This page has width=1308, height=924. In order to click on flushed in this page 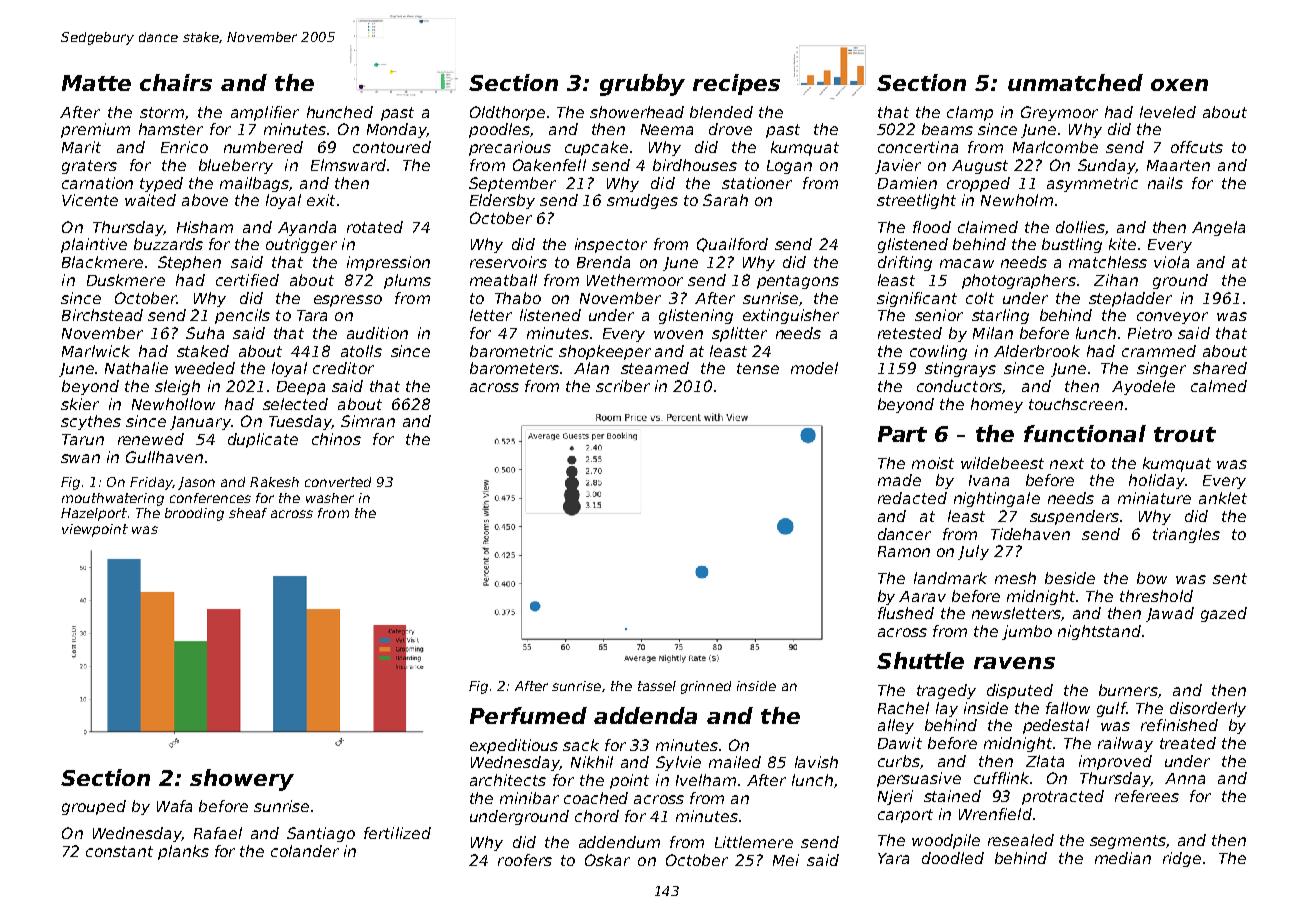, I will do `click(906, 613)`.
